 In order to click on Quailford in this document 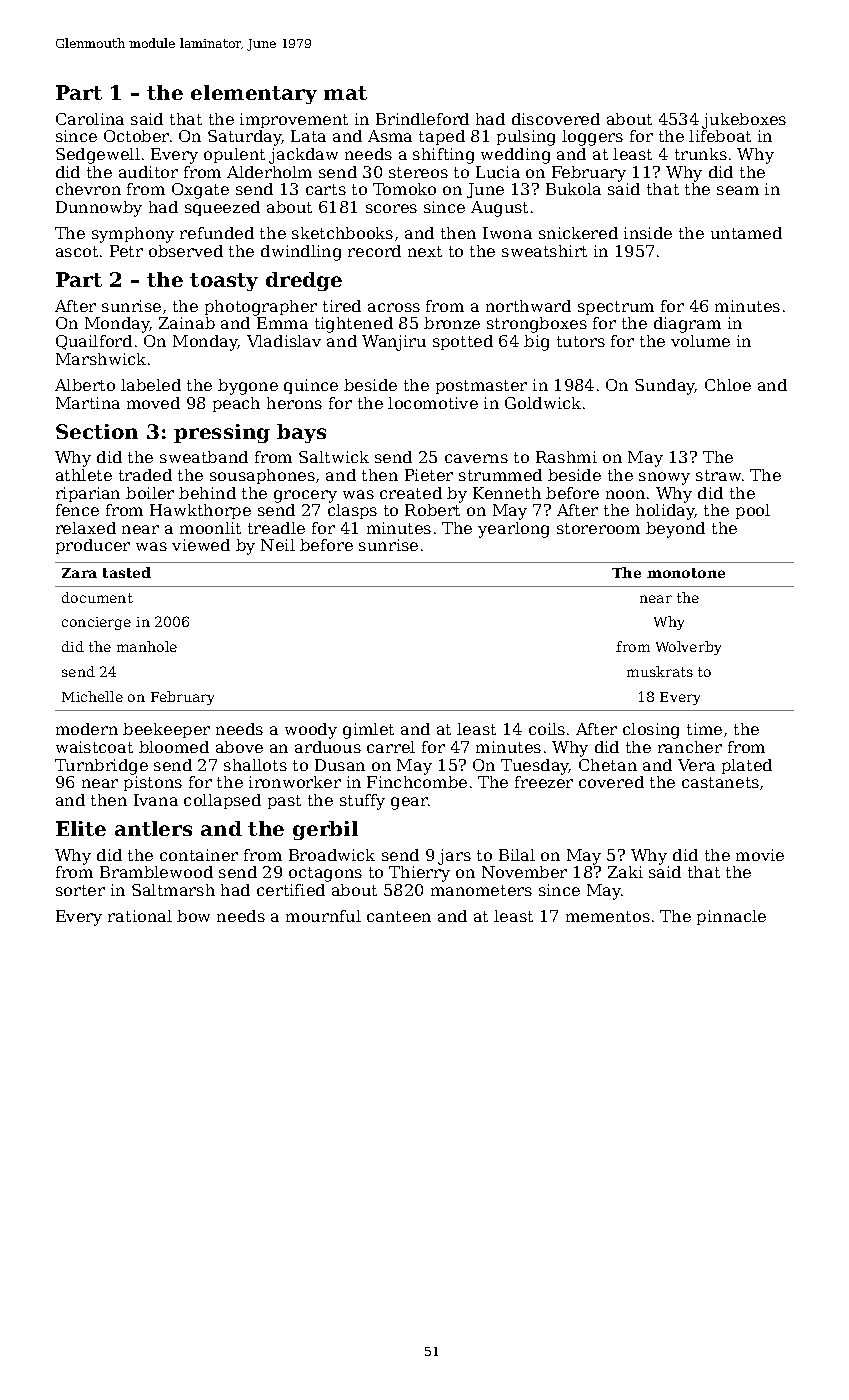, I will do `click(94, 342)`.
